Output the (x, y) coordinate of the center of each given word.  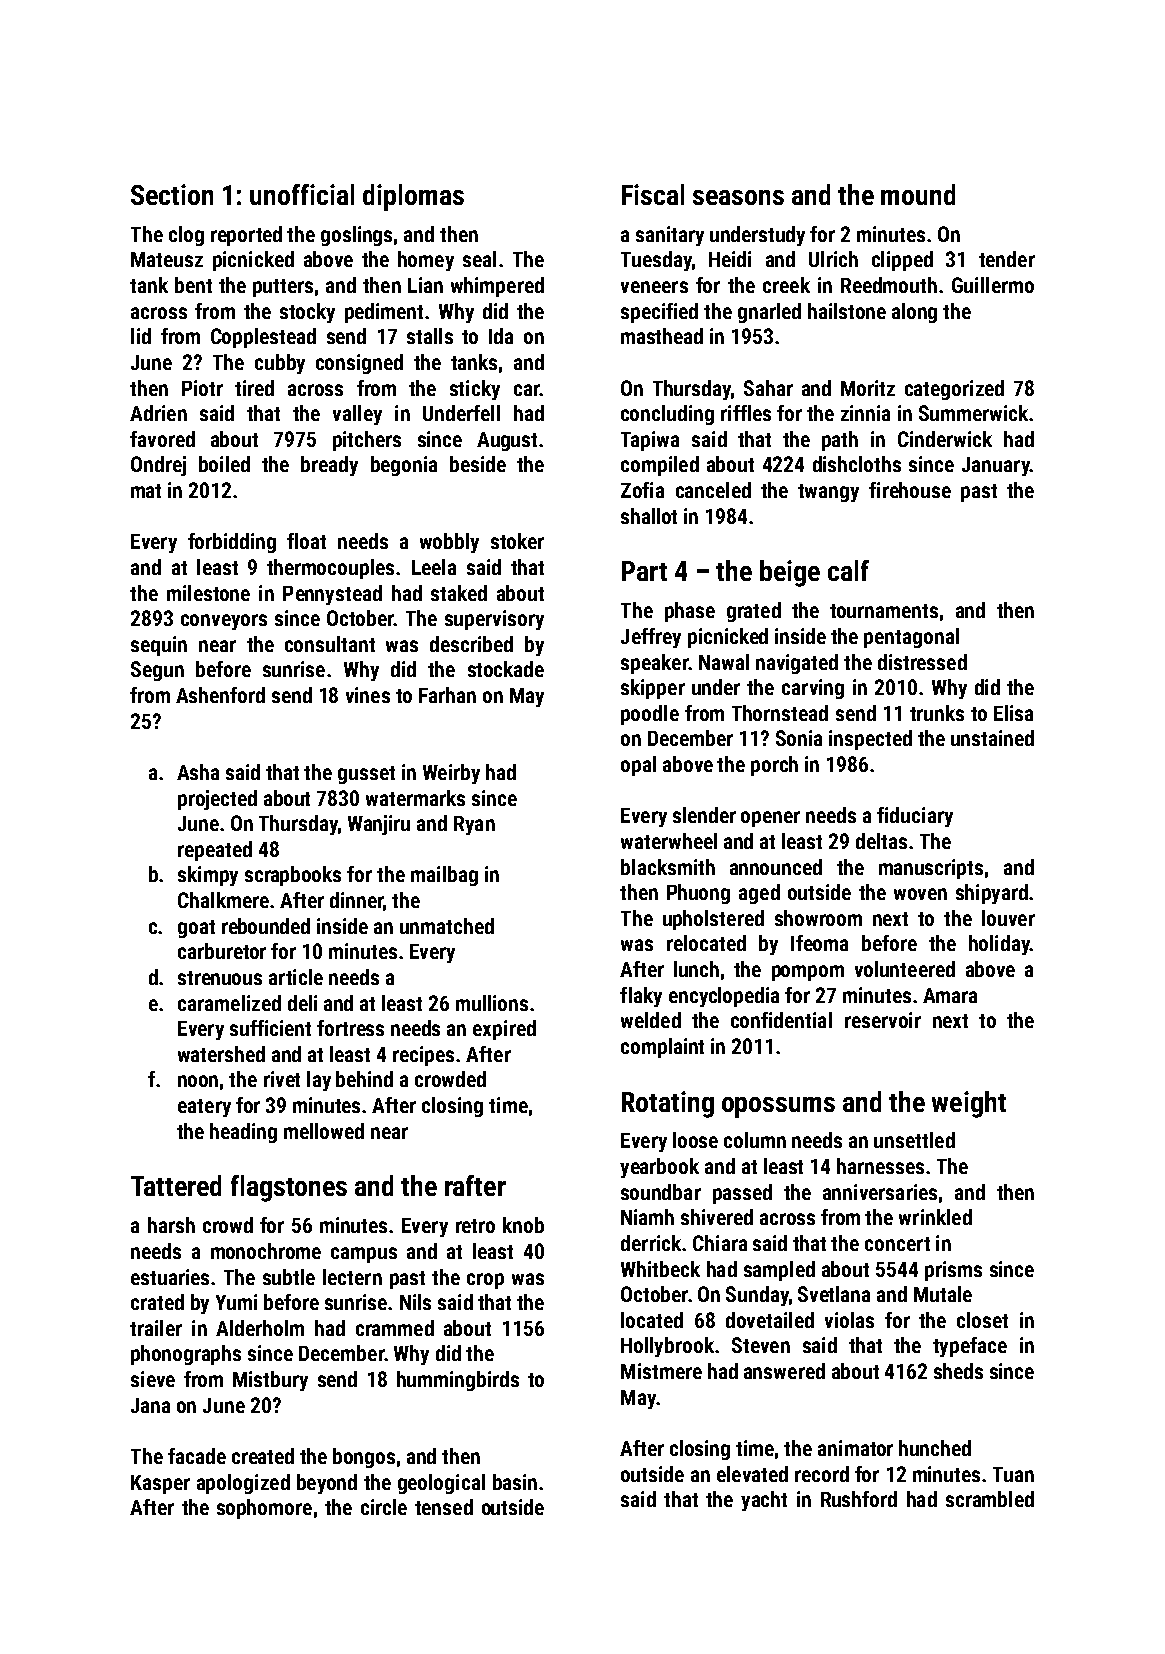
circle (384, 1507)
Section (172, 194)
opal (638, 766)
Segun (157, 671)
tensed (444, 1507)
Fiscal (653, 194)
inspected (870, 740)
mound (918, 194)
